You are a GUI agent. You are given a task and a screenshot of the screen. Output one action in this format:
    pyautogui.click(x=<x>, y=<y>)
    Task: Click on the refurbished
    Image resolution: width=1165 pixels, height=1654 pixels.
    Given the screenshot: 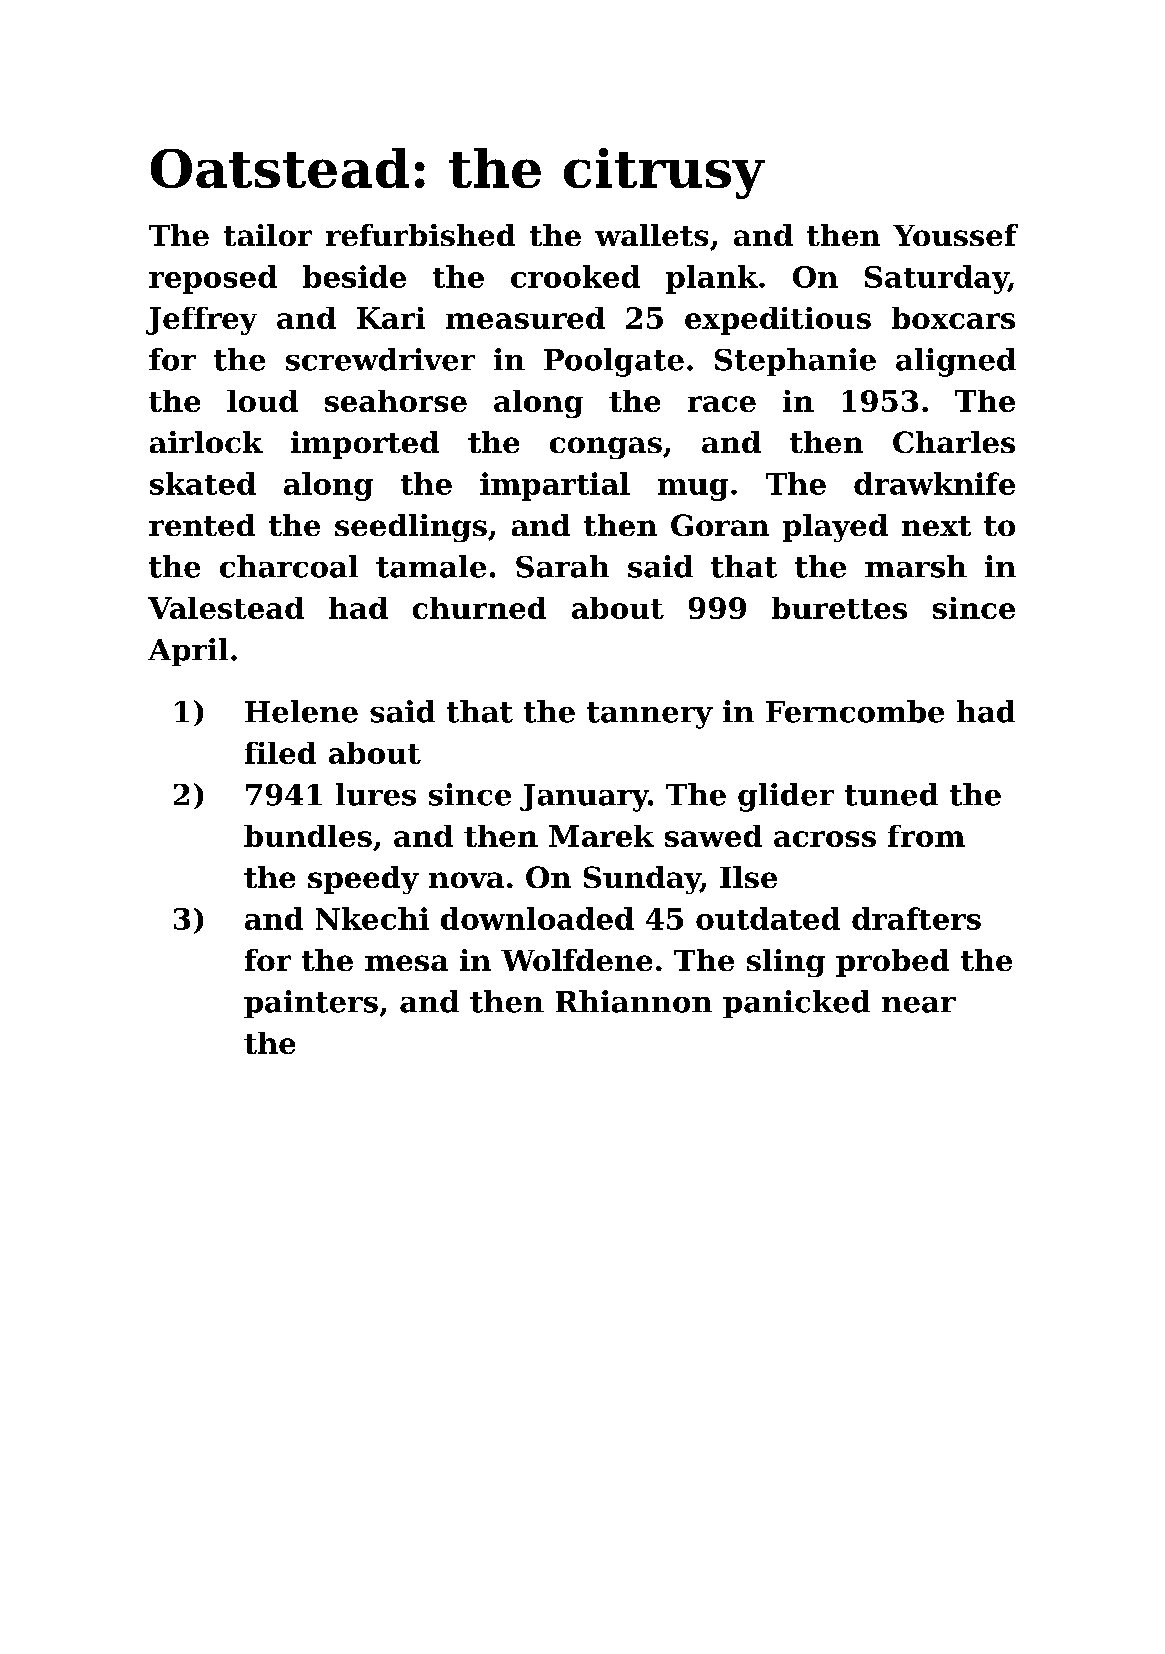 What is the action you would take?
    pyautogui.click(x=420, y=235)
